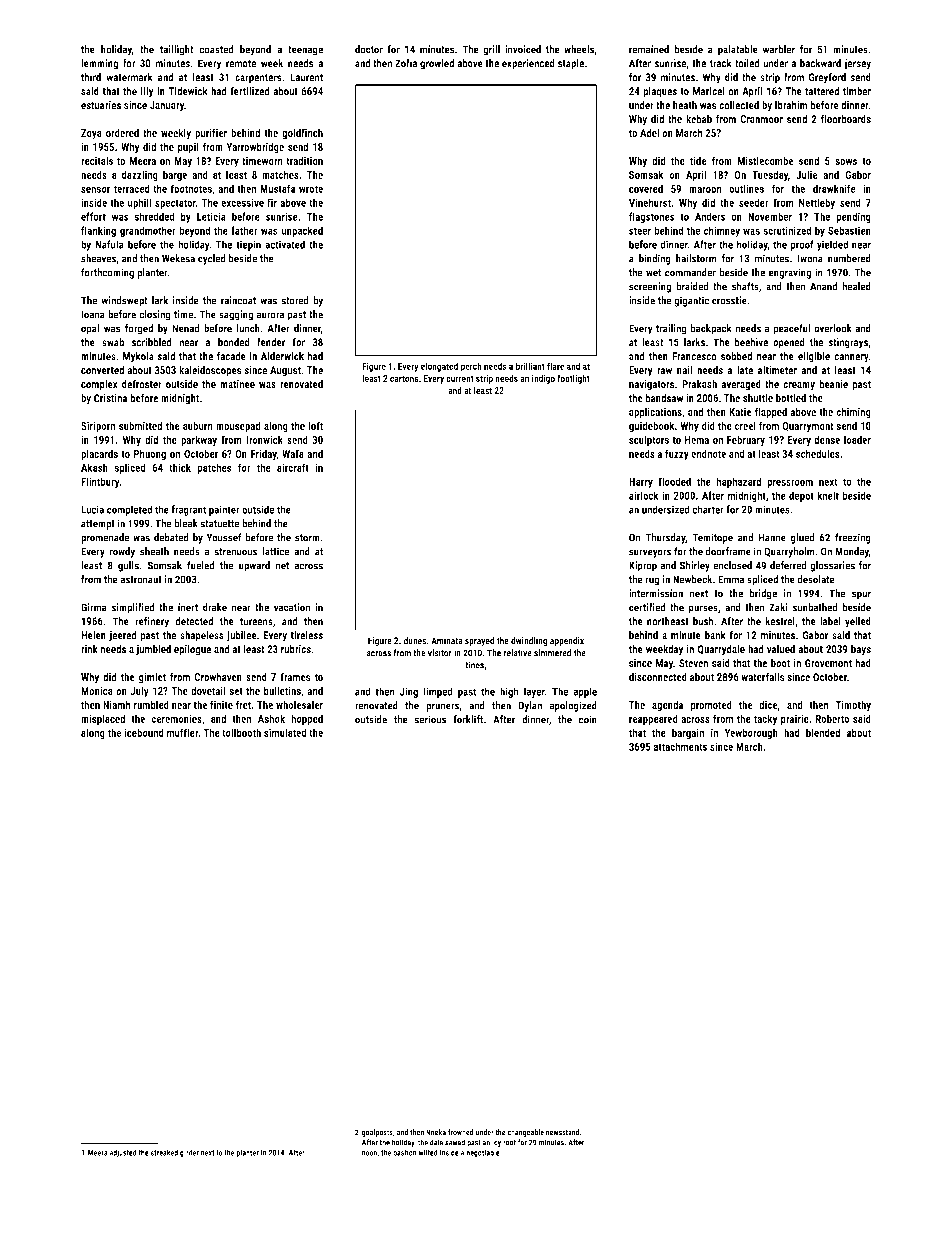 The image size is (952, 1233). I want to click on pressroom, so click(790, 483).
